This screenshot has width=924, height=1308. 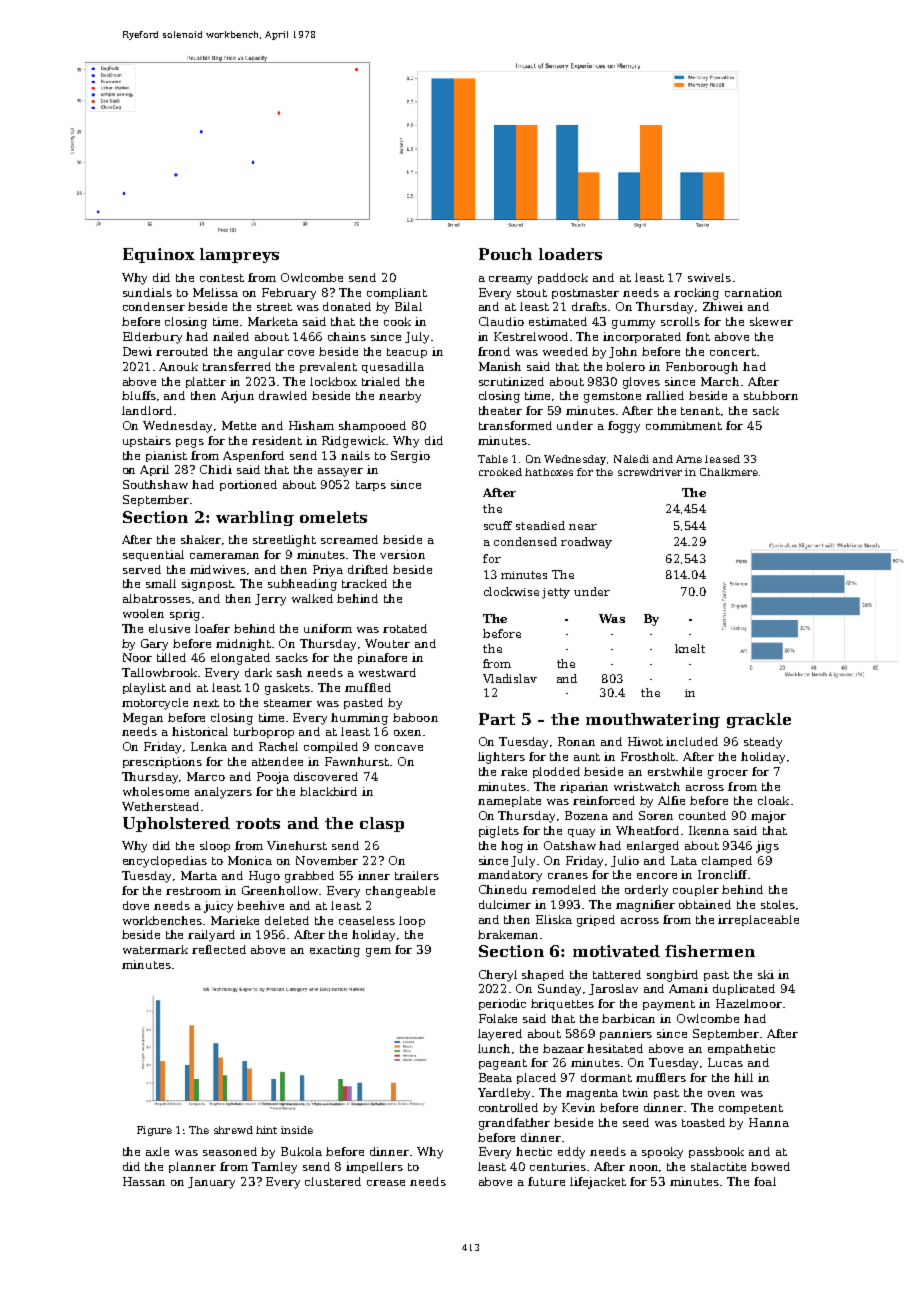 What do you see at coordinates (729, 472) in the screenshot?
I see `Chalkmere` at bounding box center [729, 472].
